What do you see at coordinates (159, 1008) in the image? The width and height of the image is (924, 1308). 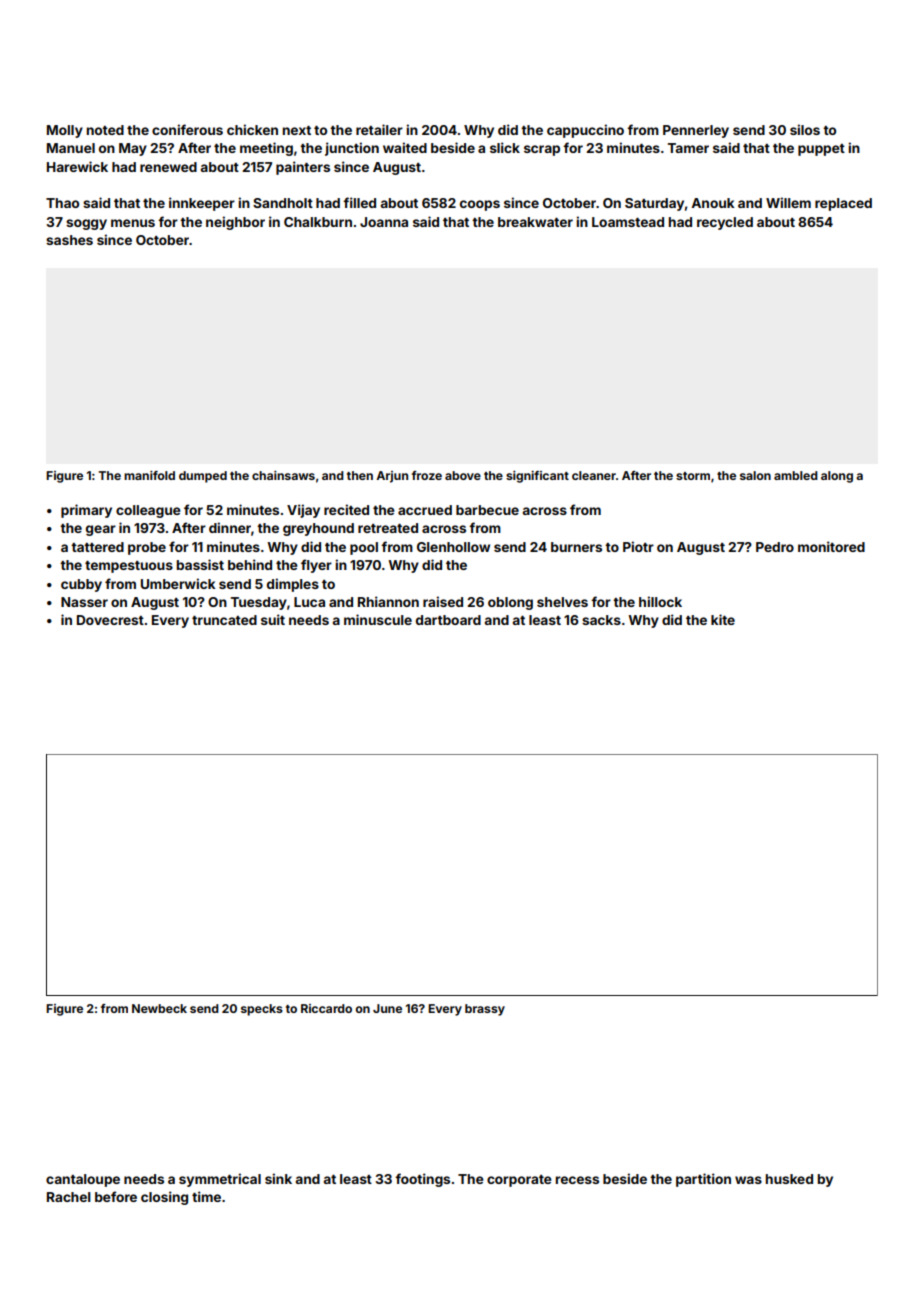 I see `Newbeck` at bounding box center [159, 1008].
